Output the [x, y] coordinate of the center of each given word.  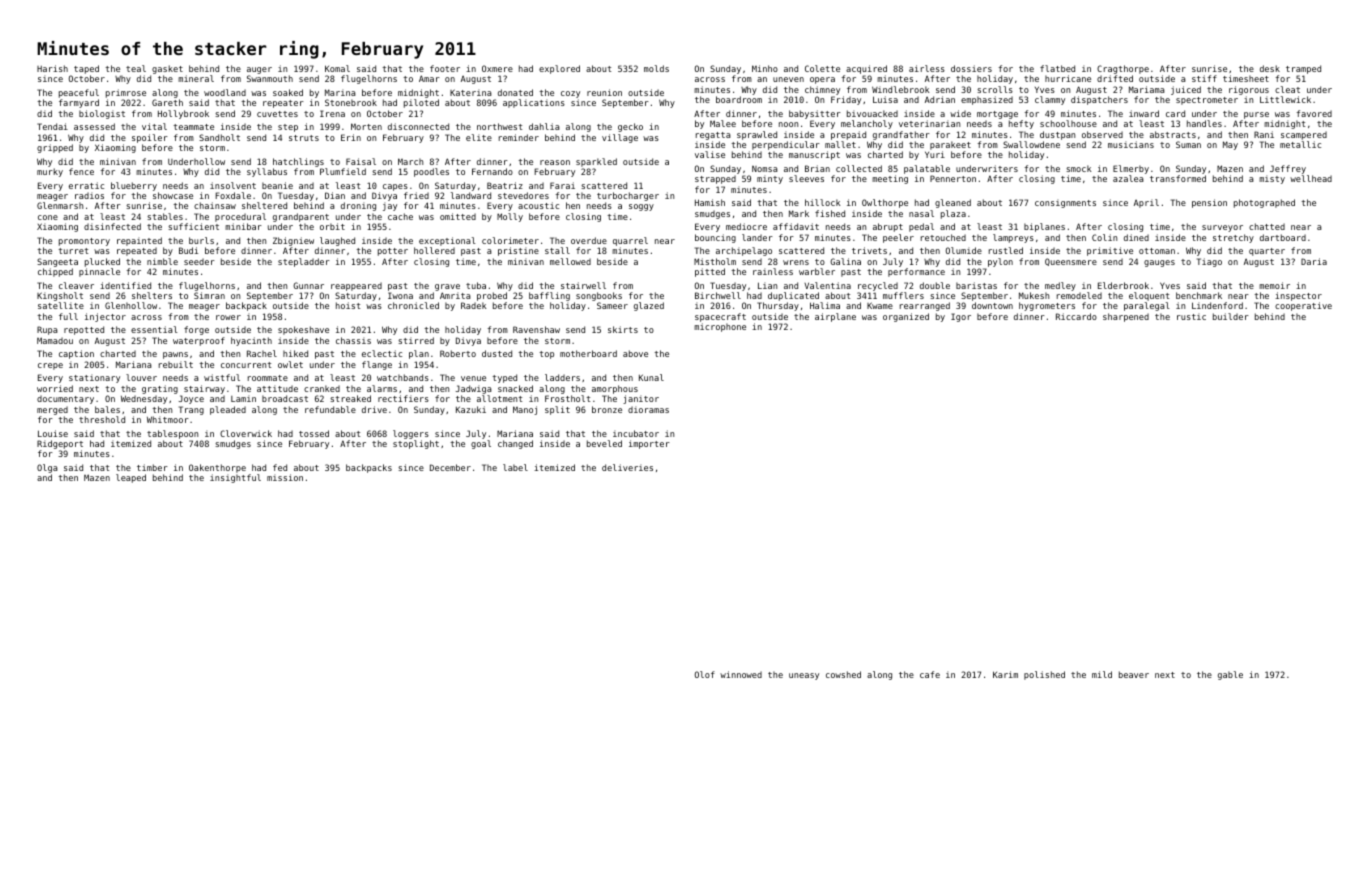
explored [559, 69]
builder [1231, 316]
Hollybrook [183, 114]
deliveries [627, 467]
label [515, 467]
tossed [314, 433]
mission [285, 477]
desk [1270, 68]
